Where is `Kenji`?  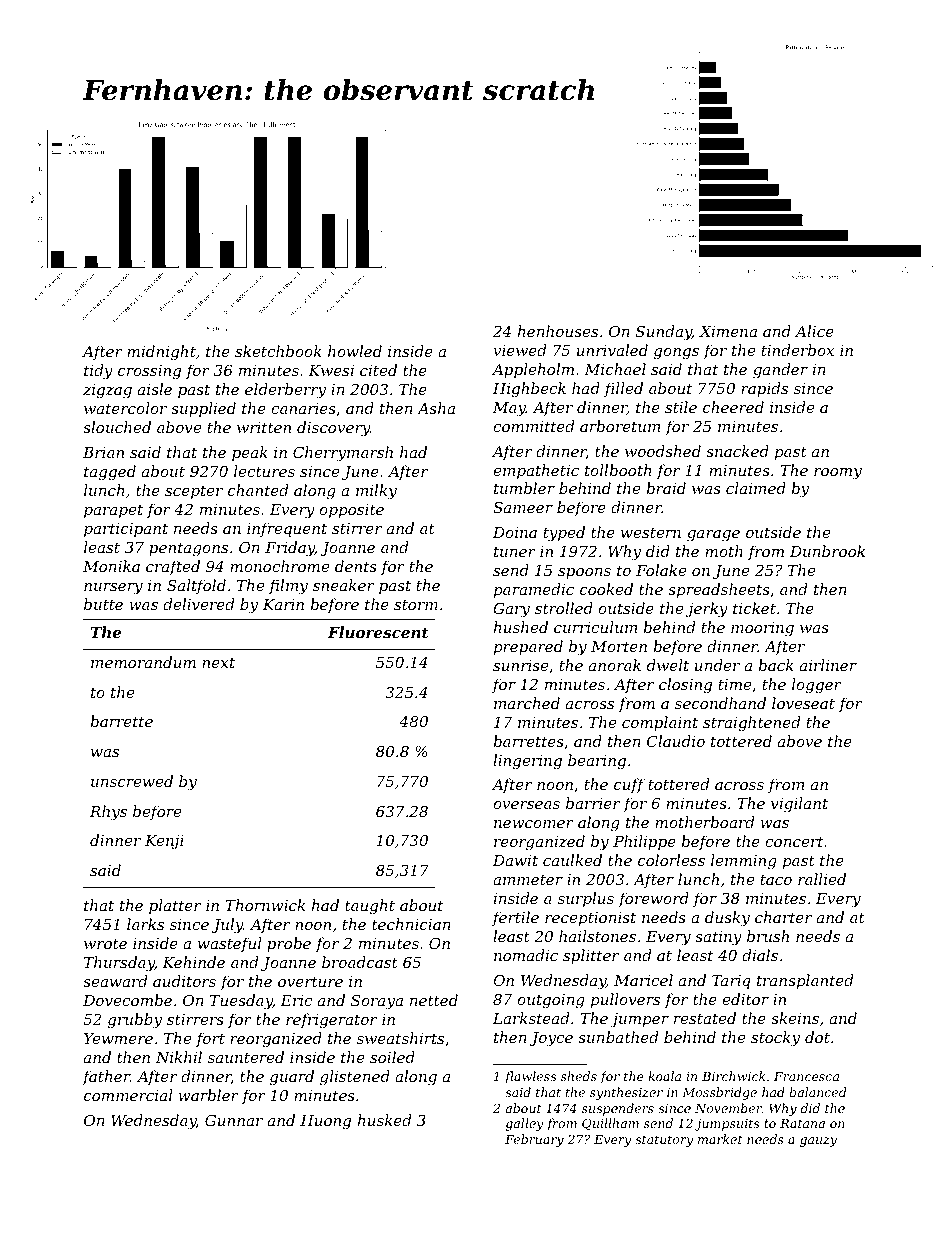 Kenji is located at coordinates (164, 842).
